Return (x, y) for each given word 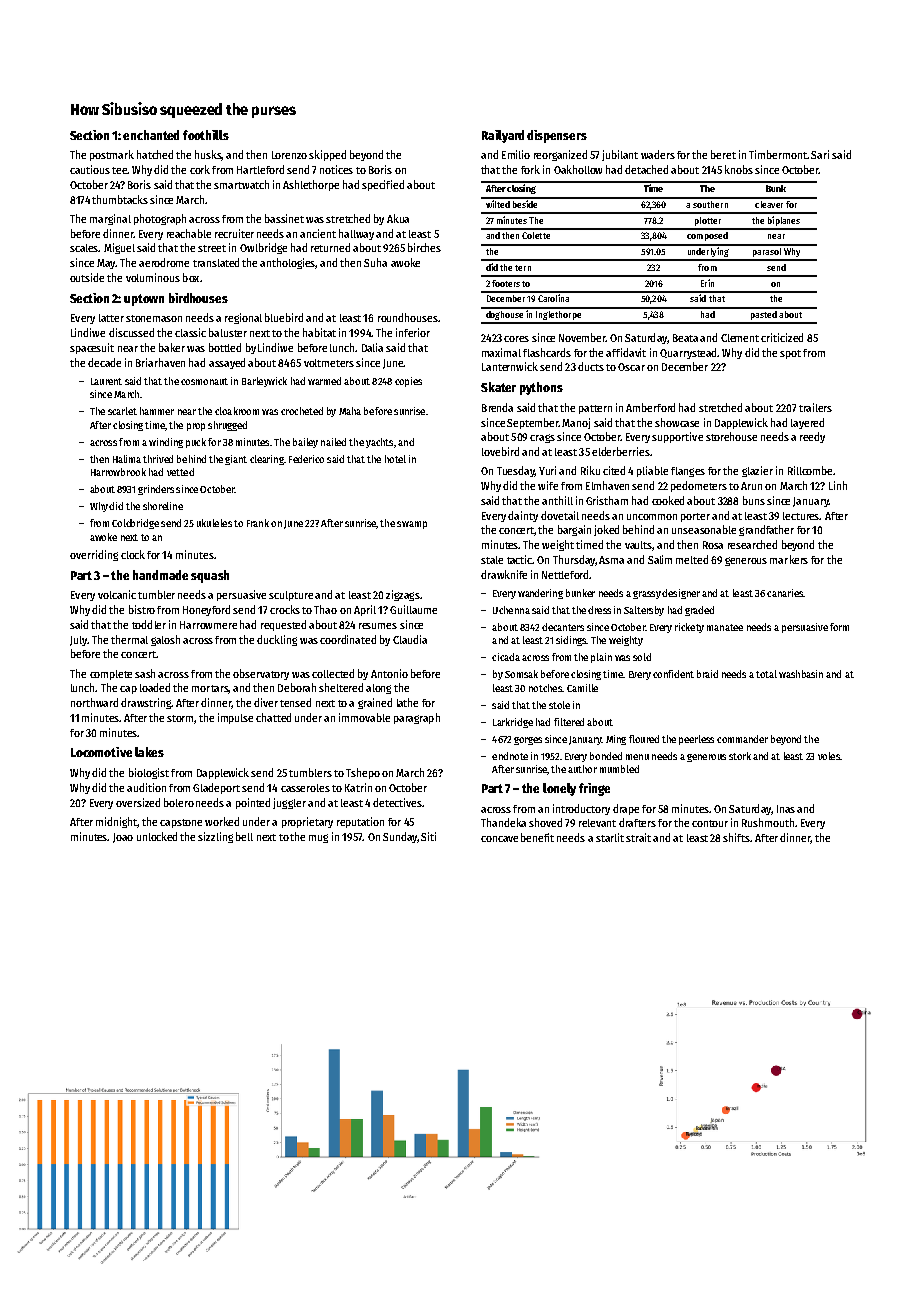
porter (695, 517)
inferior (413, 332)
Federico (306, 459)
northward (94, 702)
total (766, 674)
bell (244, 836)
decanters (563, 627)
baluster (228, 332)
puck (196, 443)
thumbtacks (120, 199)
